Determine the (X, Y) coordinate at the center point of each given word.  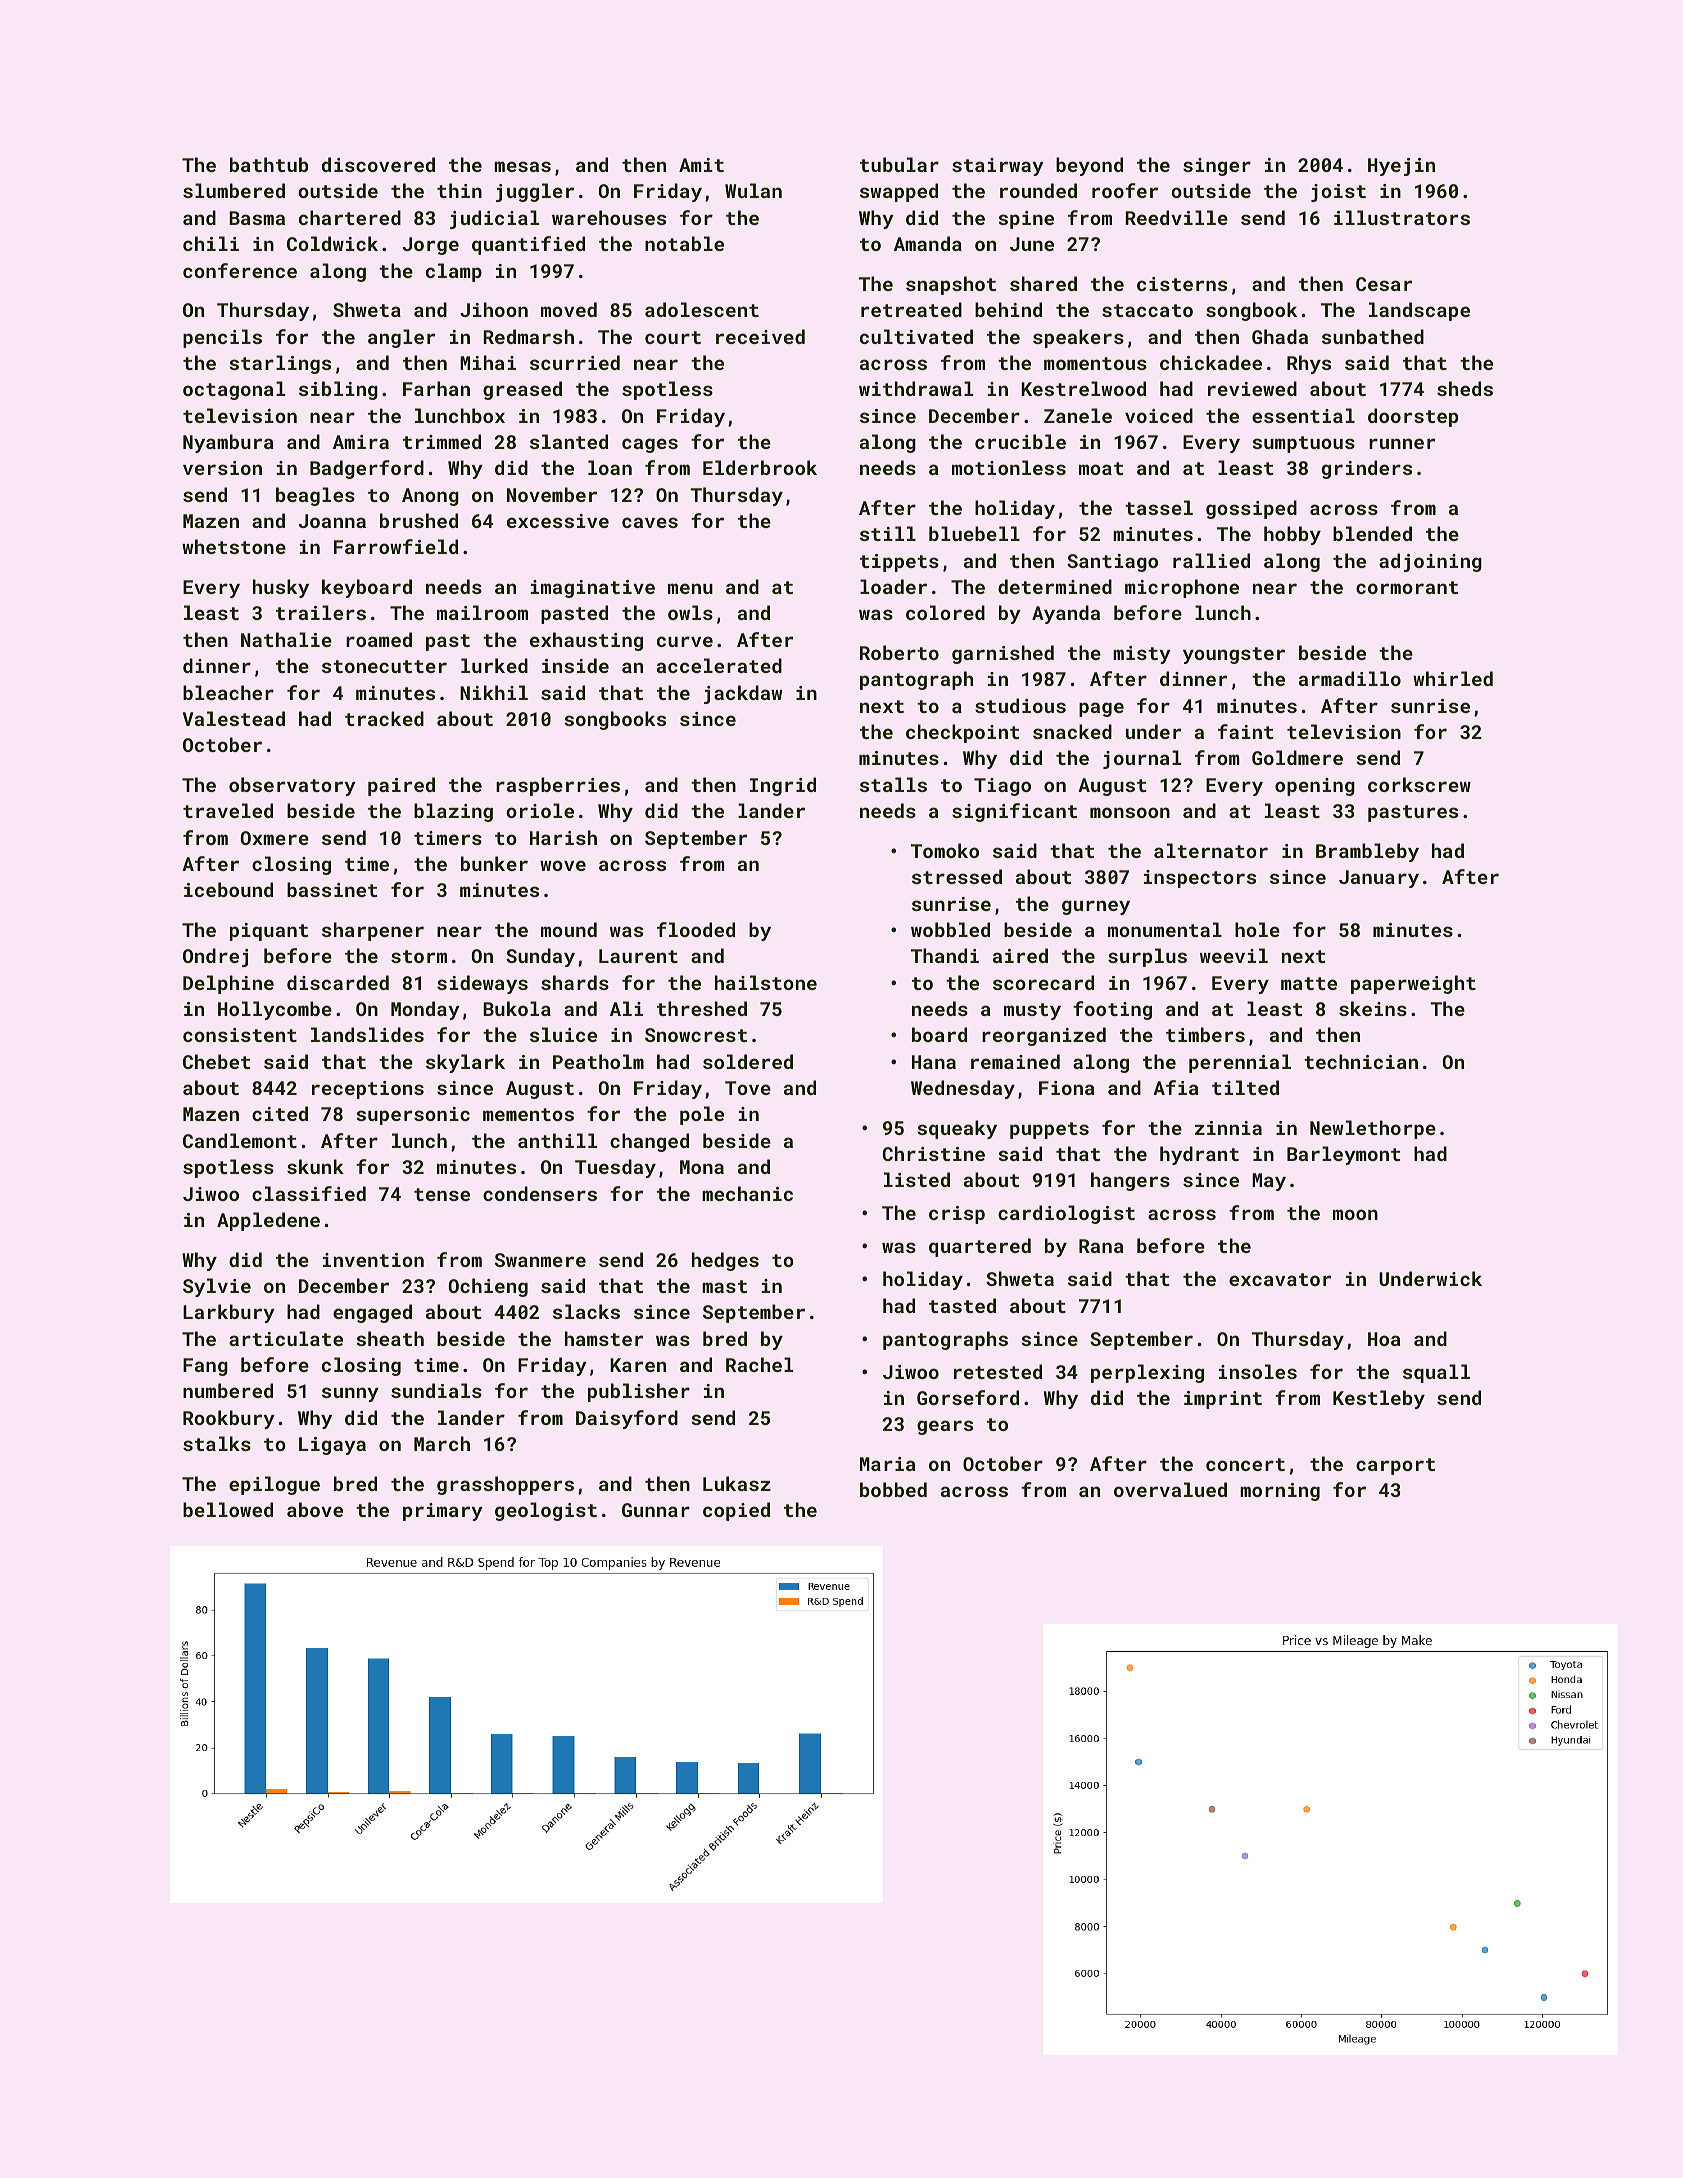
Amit (701, 165)
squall (1436, 1373)
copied (736, 1511)
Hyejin (1401, 167)
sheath (390, 1338)
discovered (378, 164)
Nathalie (286, 639)
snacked (1072, 731)
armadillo (1350, 678)
